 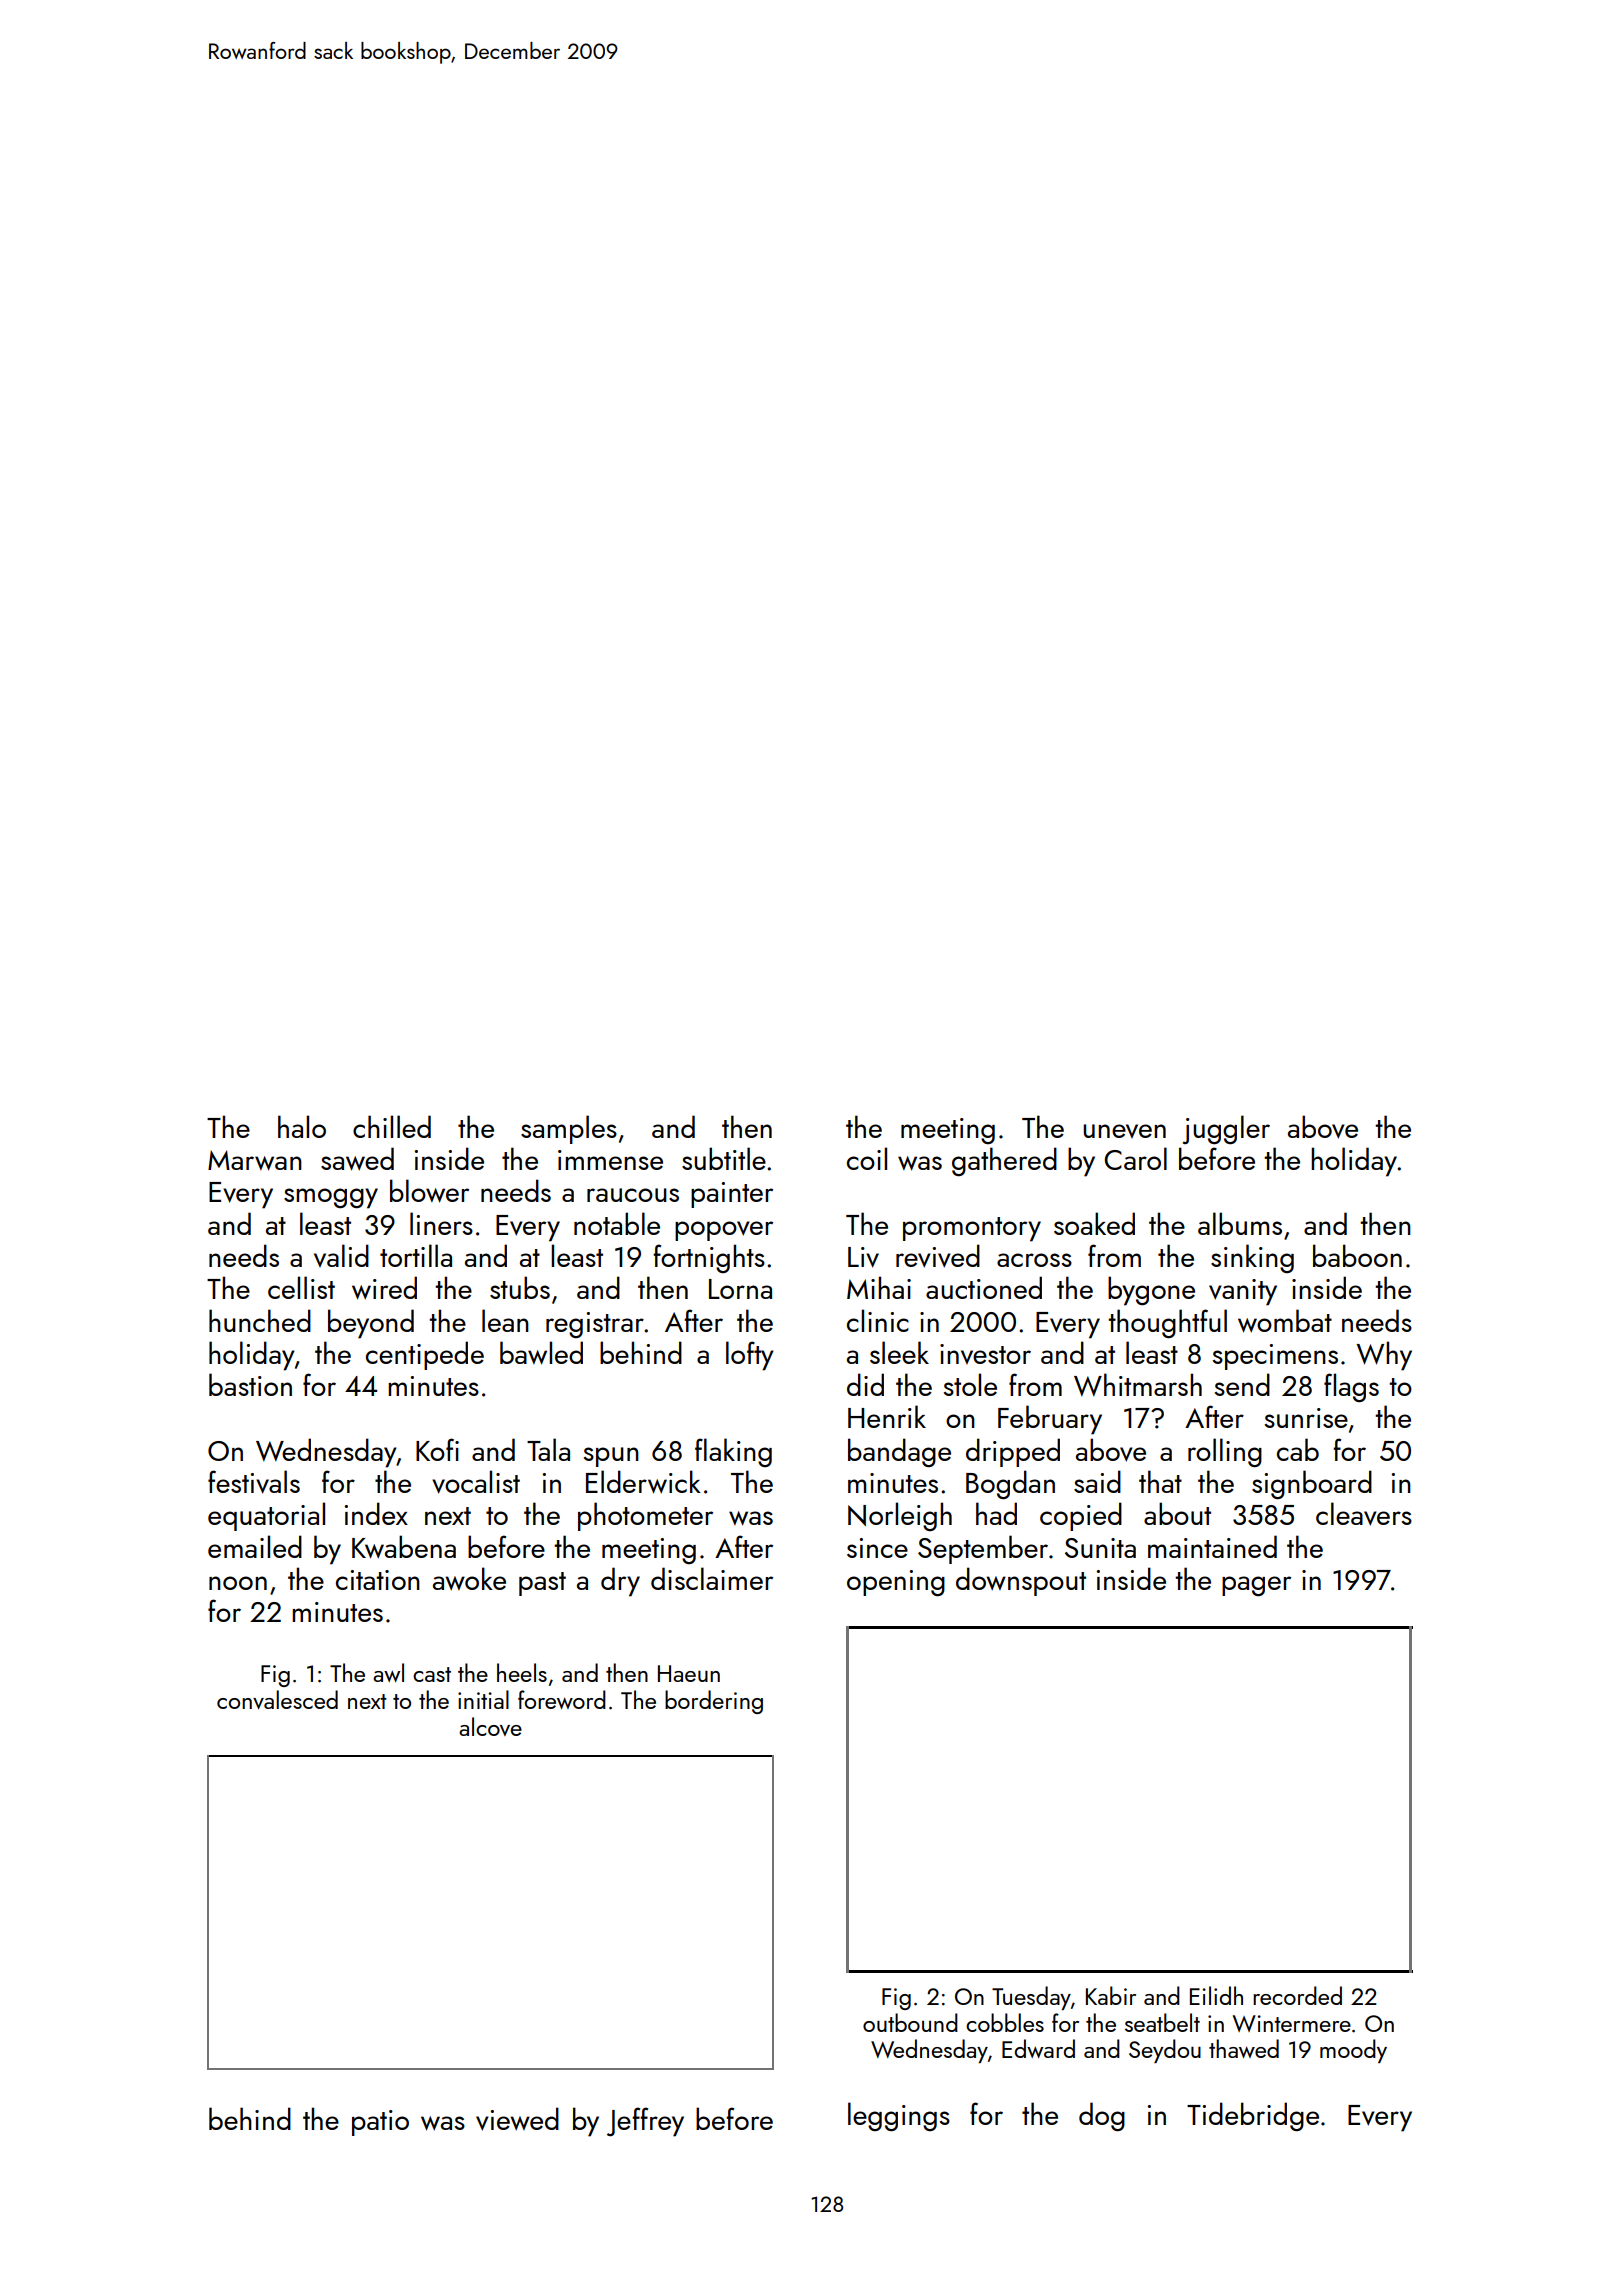 I want to click on index, so click(x=376, y=1513).
